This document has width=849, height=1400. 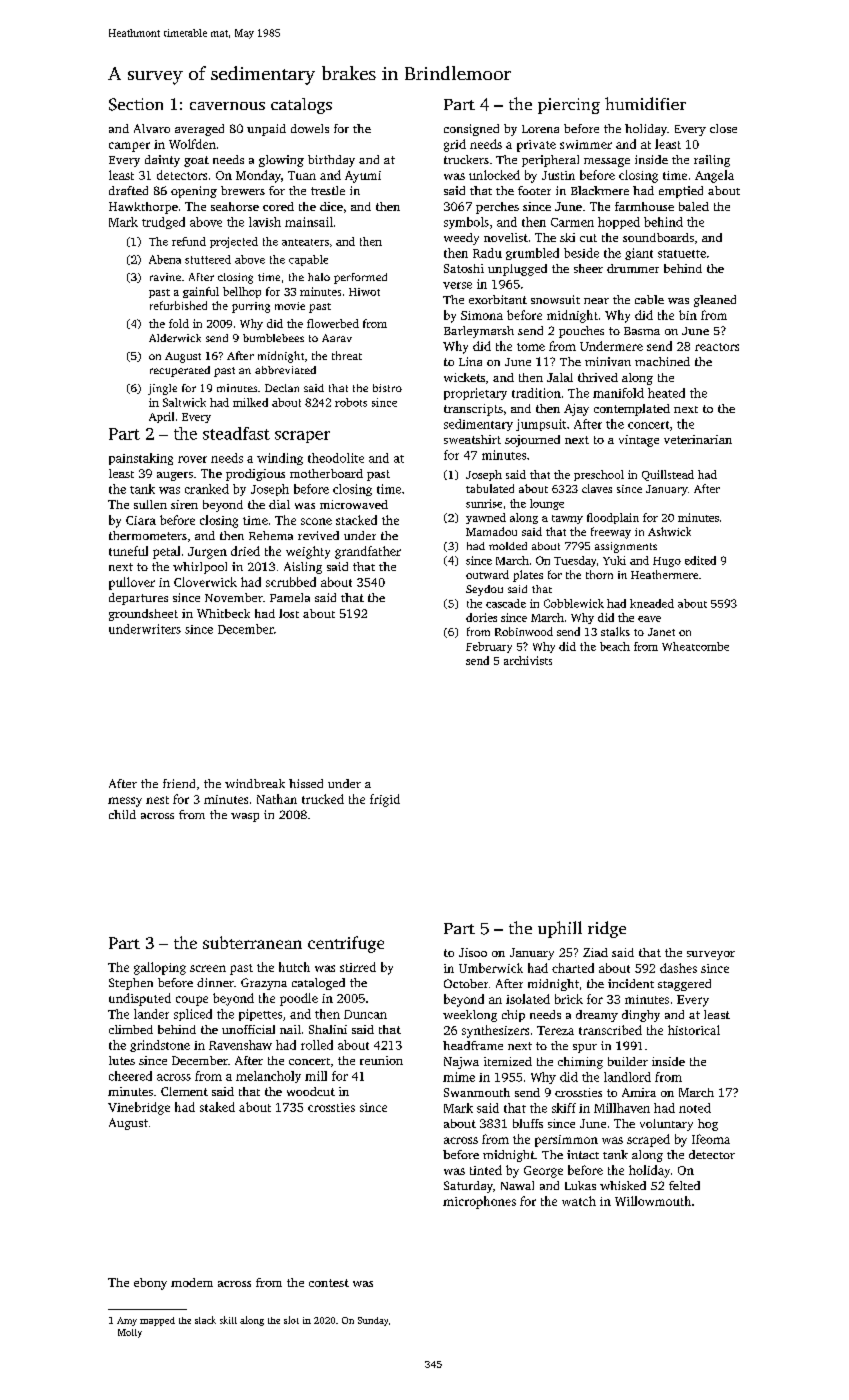 I want to click on bluffs, so click(x=528, y=1123).
